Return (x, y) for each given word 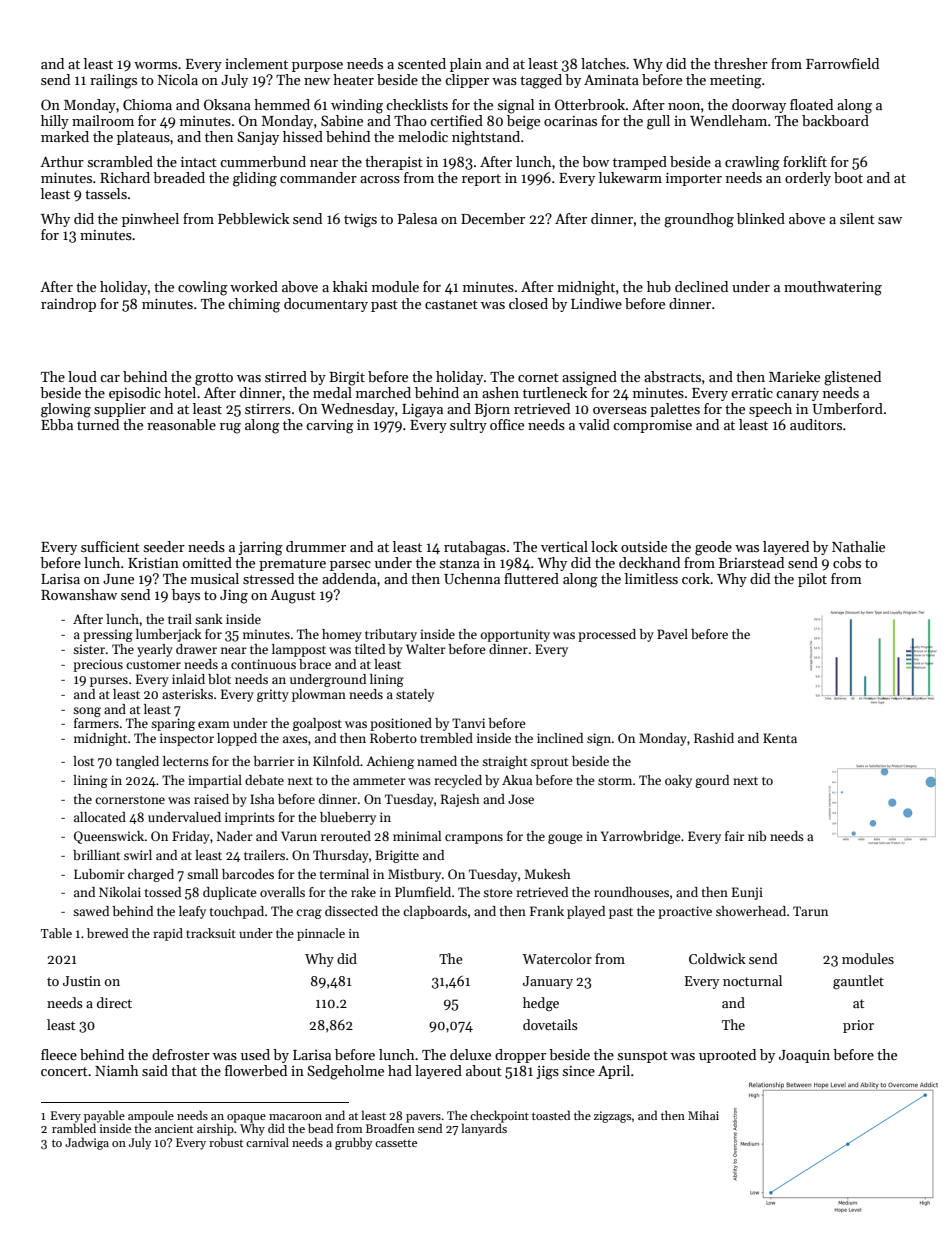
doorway (759, 106)
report (481, 180)
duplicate (230, 893)
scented (422, 63)
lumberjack (169, 635)
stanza (460, 563)
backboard (835, 120)
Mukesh (547, 874)
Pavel (672, 634)
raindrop (68, 305)
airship (215, 1129)
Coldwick (717, 958)
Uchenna (472, 578)
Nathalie (858, 546)
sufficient (110, 546)
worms (155, 65)
